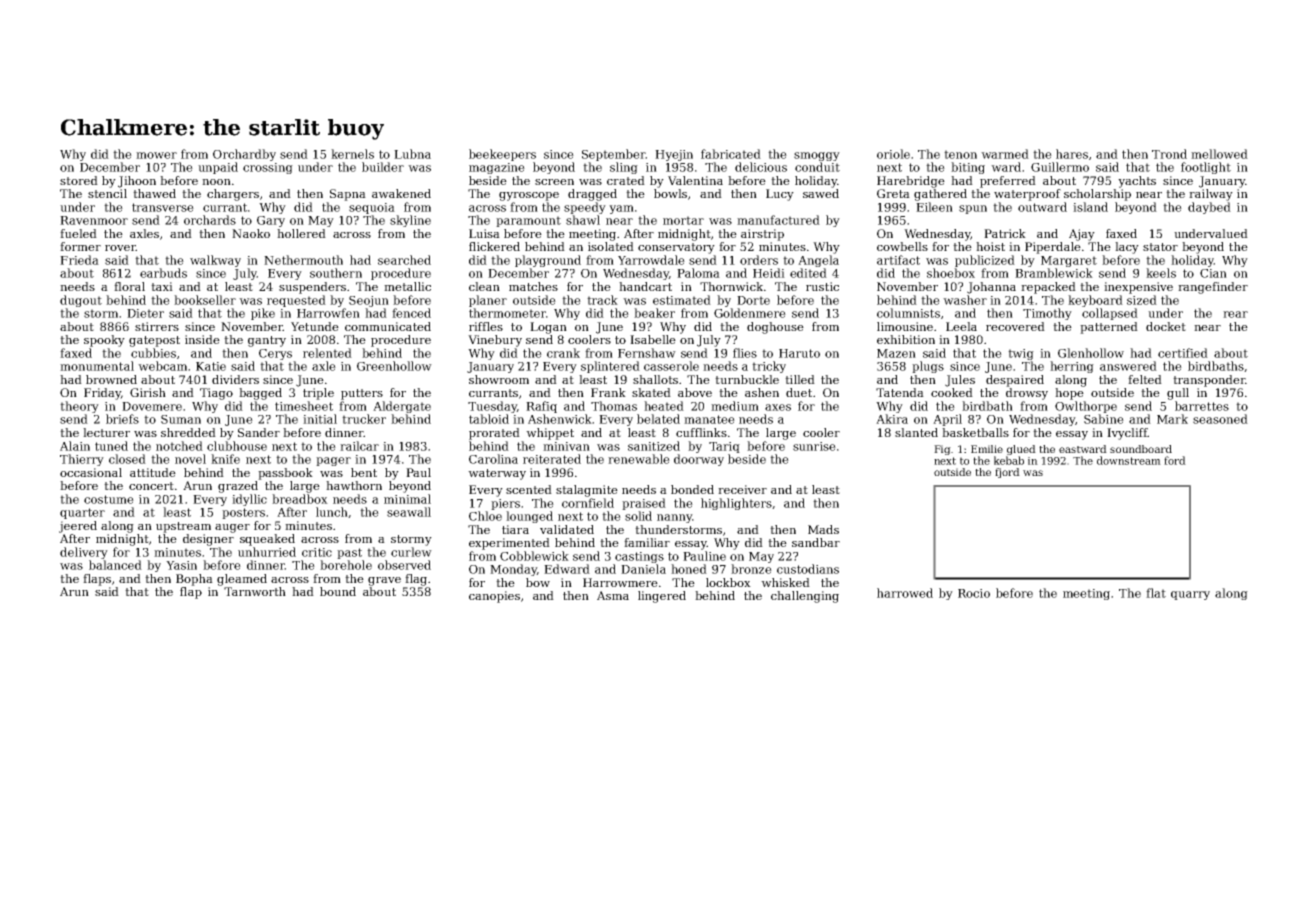 The height and width of the page is (924, 1308). I want to click on Tarnworth, so click(255, 591).
